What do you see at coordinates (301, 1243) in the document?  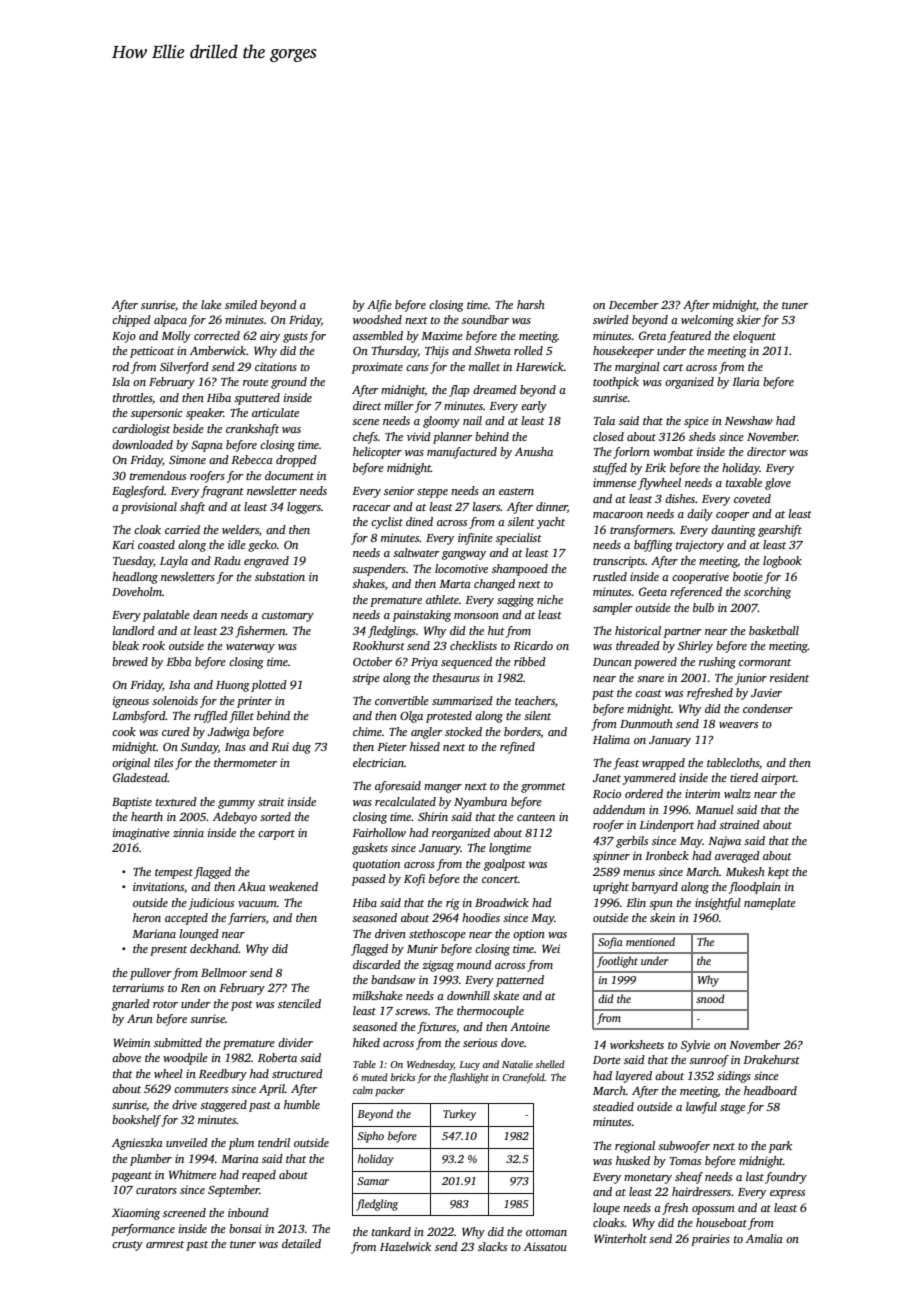 I see `detailed` at bounding box center [301, 1243].
